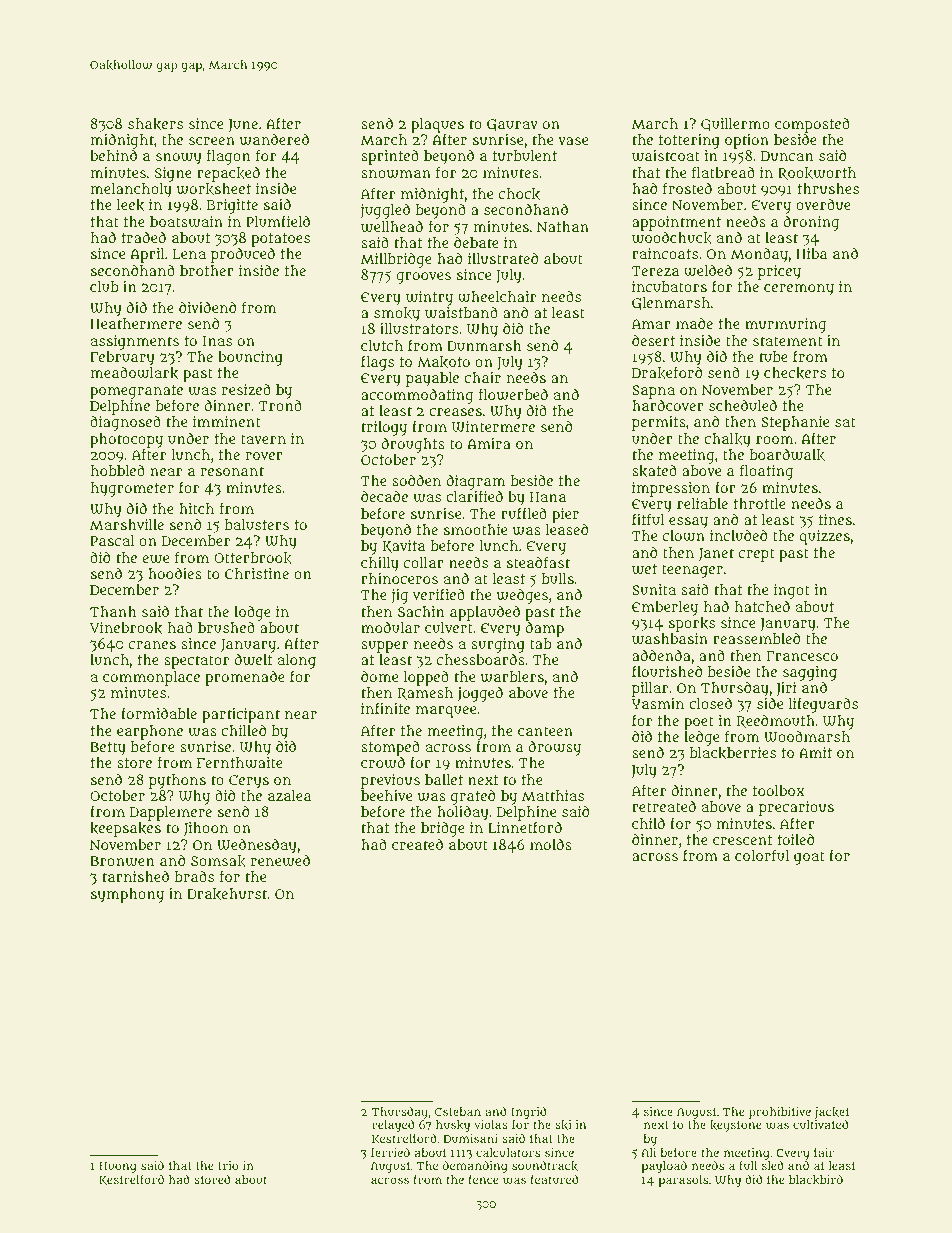  What do you see at coordinates (196, 508) in the image?
I see `hitch` at bounding box center [196, 508].
